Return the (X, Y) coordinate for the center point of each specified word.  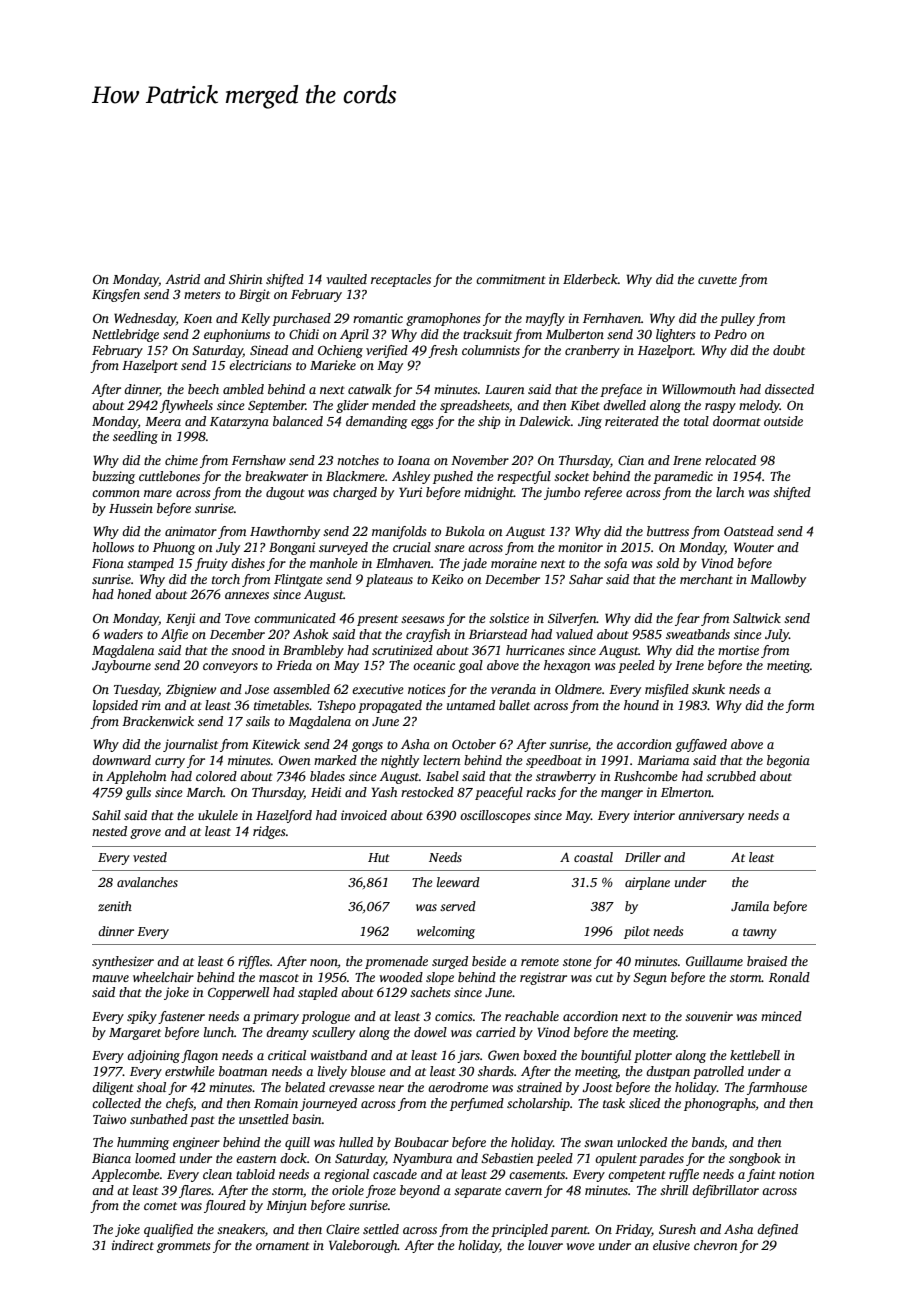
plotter (653, 1056)
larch (730, 492)
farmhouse (777, 1088)
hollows (113, 547)
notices (426, 689)
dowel (430, 1032)
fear (687, 619)
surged (450, 962)
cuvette (717, 280)
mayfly (545, 319)
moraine (514, 563)
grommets (183, 1247)
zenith (115, 906)
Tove (237, 618)
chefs (179, 1104)
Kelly (255, 319)
